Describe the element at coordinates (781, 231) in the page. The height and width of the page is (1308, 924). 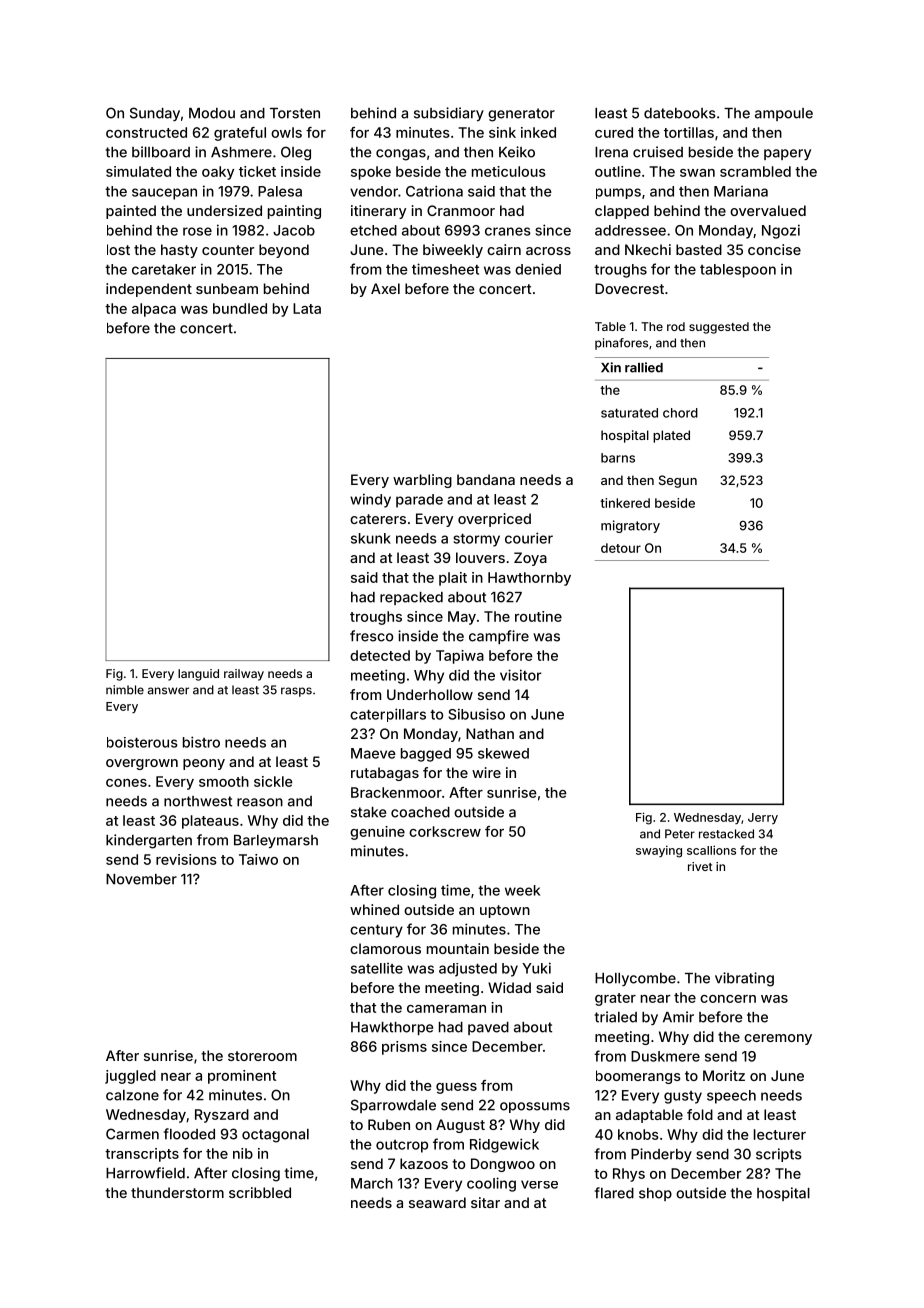
I see `Ngozi` at that location.
